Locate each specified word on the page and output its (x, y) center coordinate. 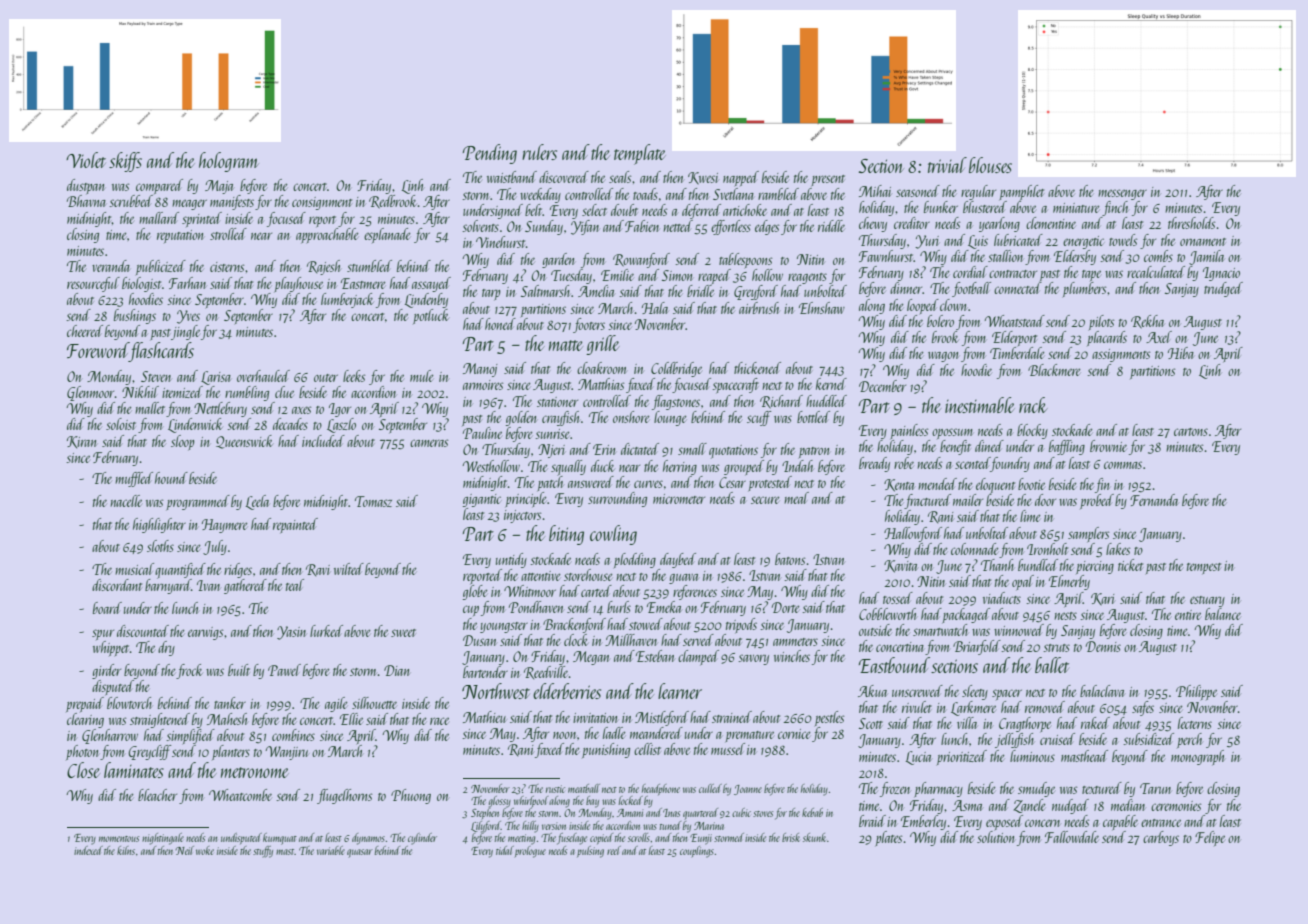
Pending (490, 154)
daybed (678, 560)
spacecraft (735, 385)
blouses (990, 165)
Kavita (900, 566)
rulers (539, 152)
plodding (635, 560)
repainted (295, 525)
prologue (530, 852)
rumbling (247, 393)
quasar (360, 853)
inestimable (980, 405)
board (107, 608)
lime (1030, 516)
